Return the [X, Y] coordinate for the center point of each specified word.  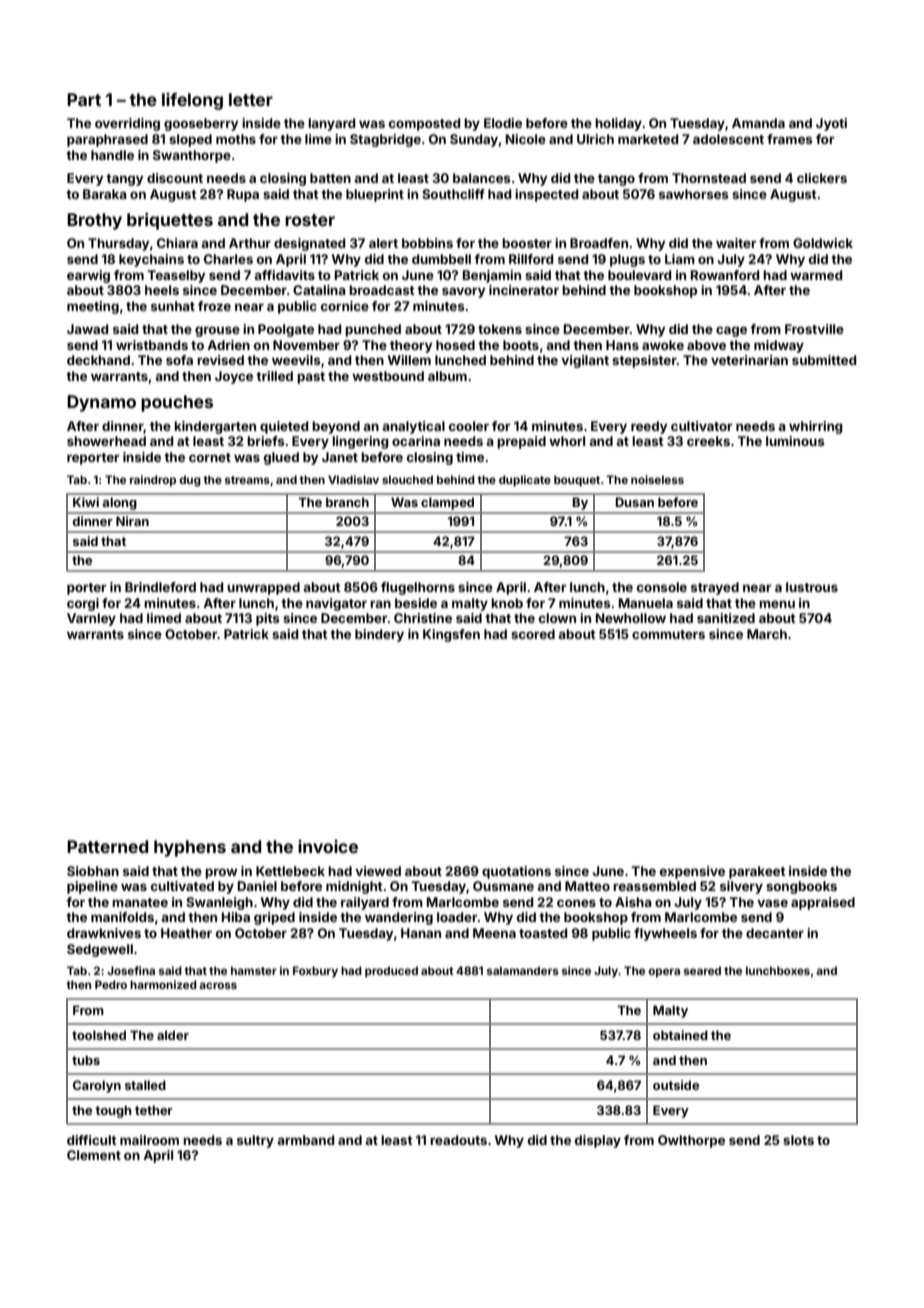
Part [84, 99]
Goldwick [823, 243]
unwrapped [263, 588]
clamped [447, 503]
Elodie [503, 123]
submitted [824, 360]
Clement [94, 1155]
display [598, 1141]
